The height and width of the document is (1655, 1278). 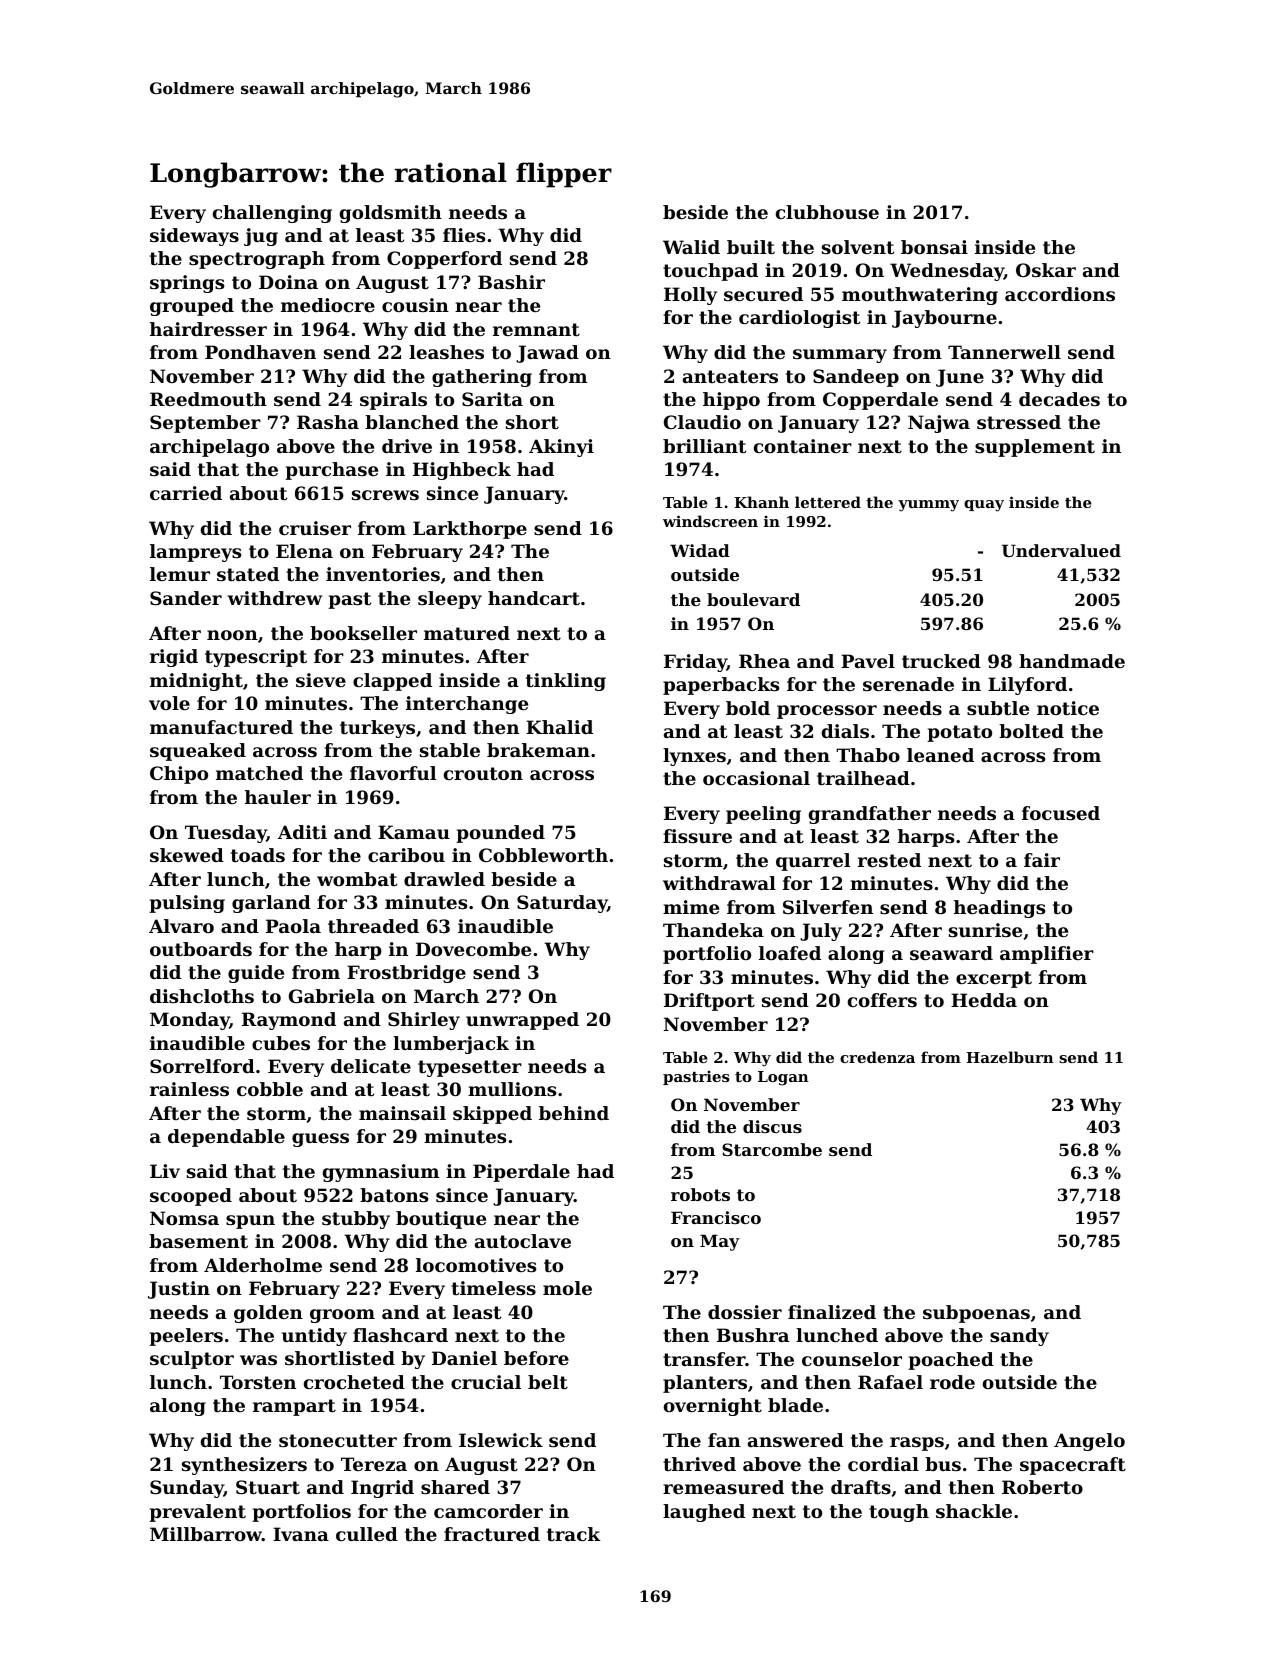 I want to click on September, so click(x=205, y=424).
